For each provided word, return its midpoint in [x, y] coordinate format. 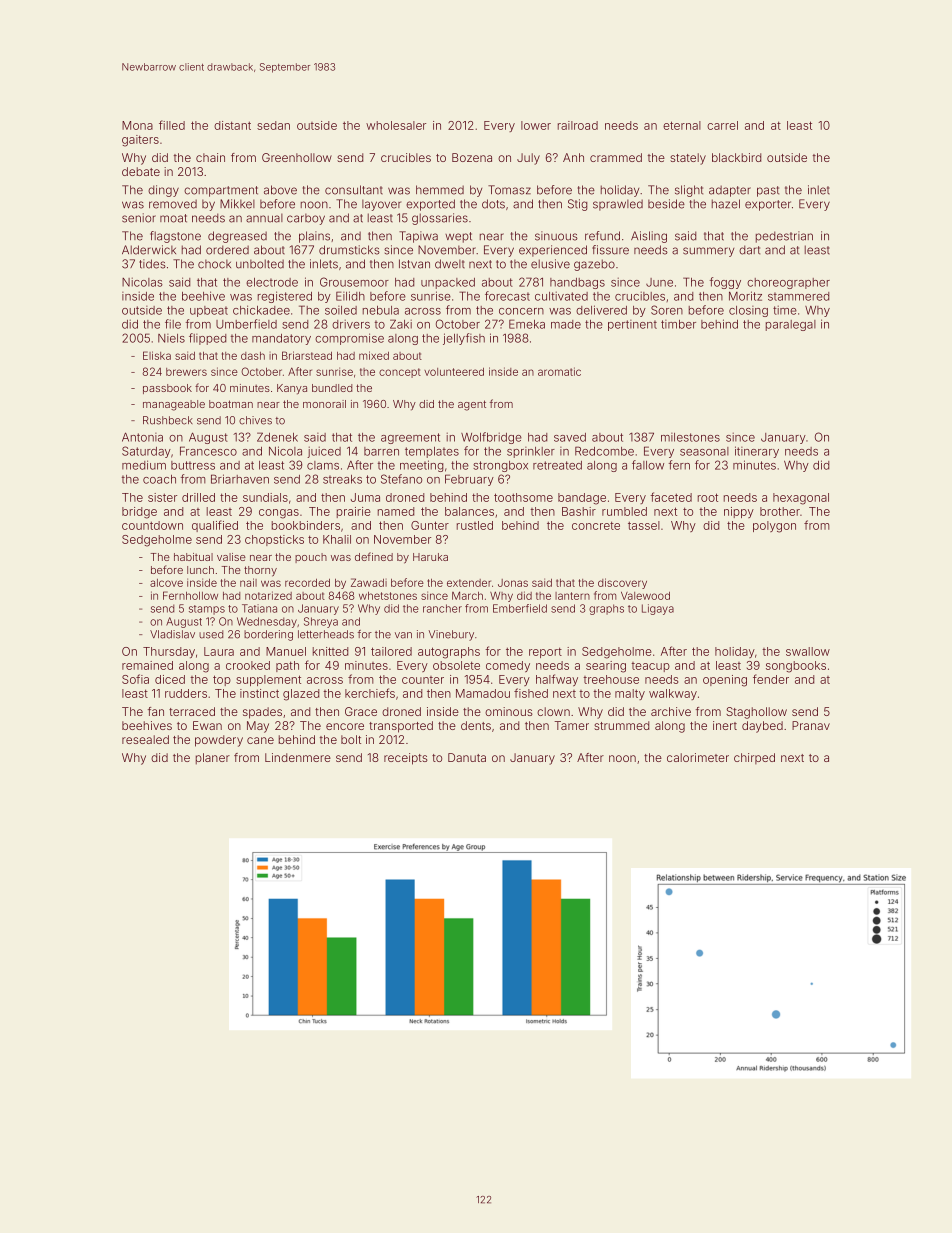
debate [141, 171]
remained [147, 665]
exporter [768, 205]
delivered [601, 310]
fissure [610, 250]
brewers [186, 372]
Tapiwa [418, 237]
